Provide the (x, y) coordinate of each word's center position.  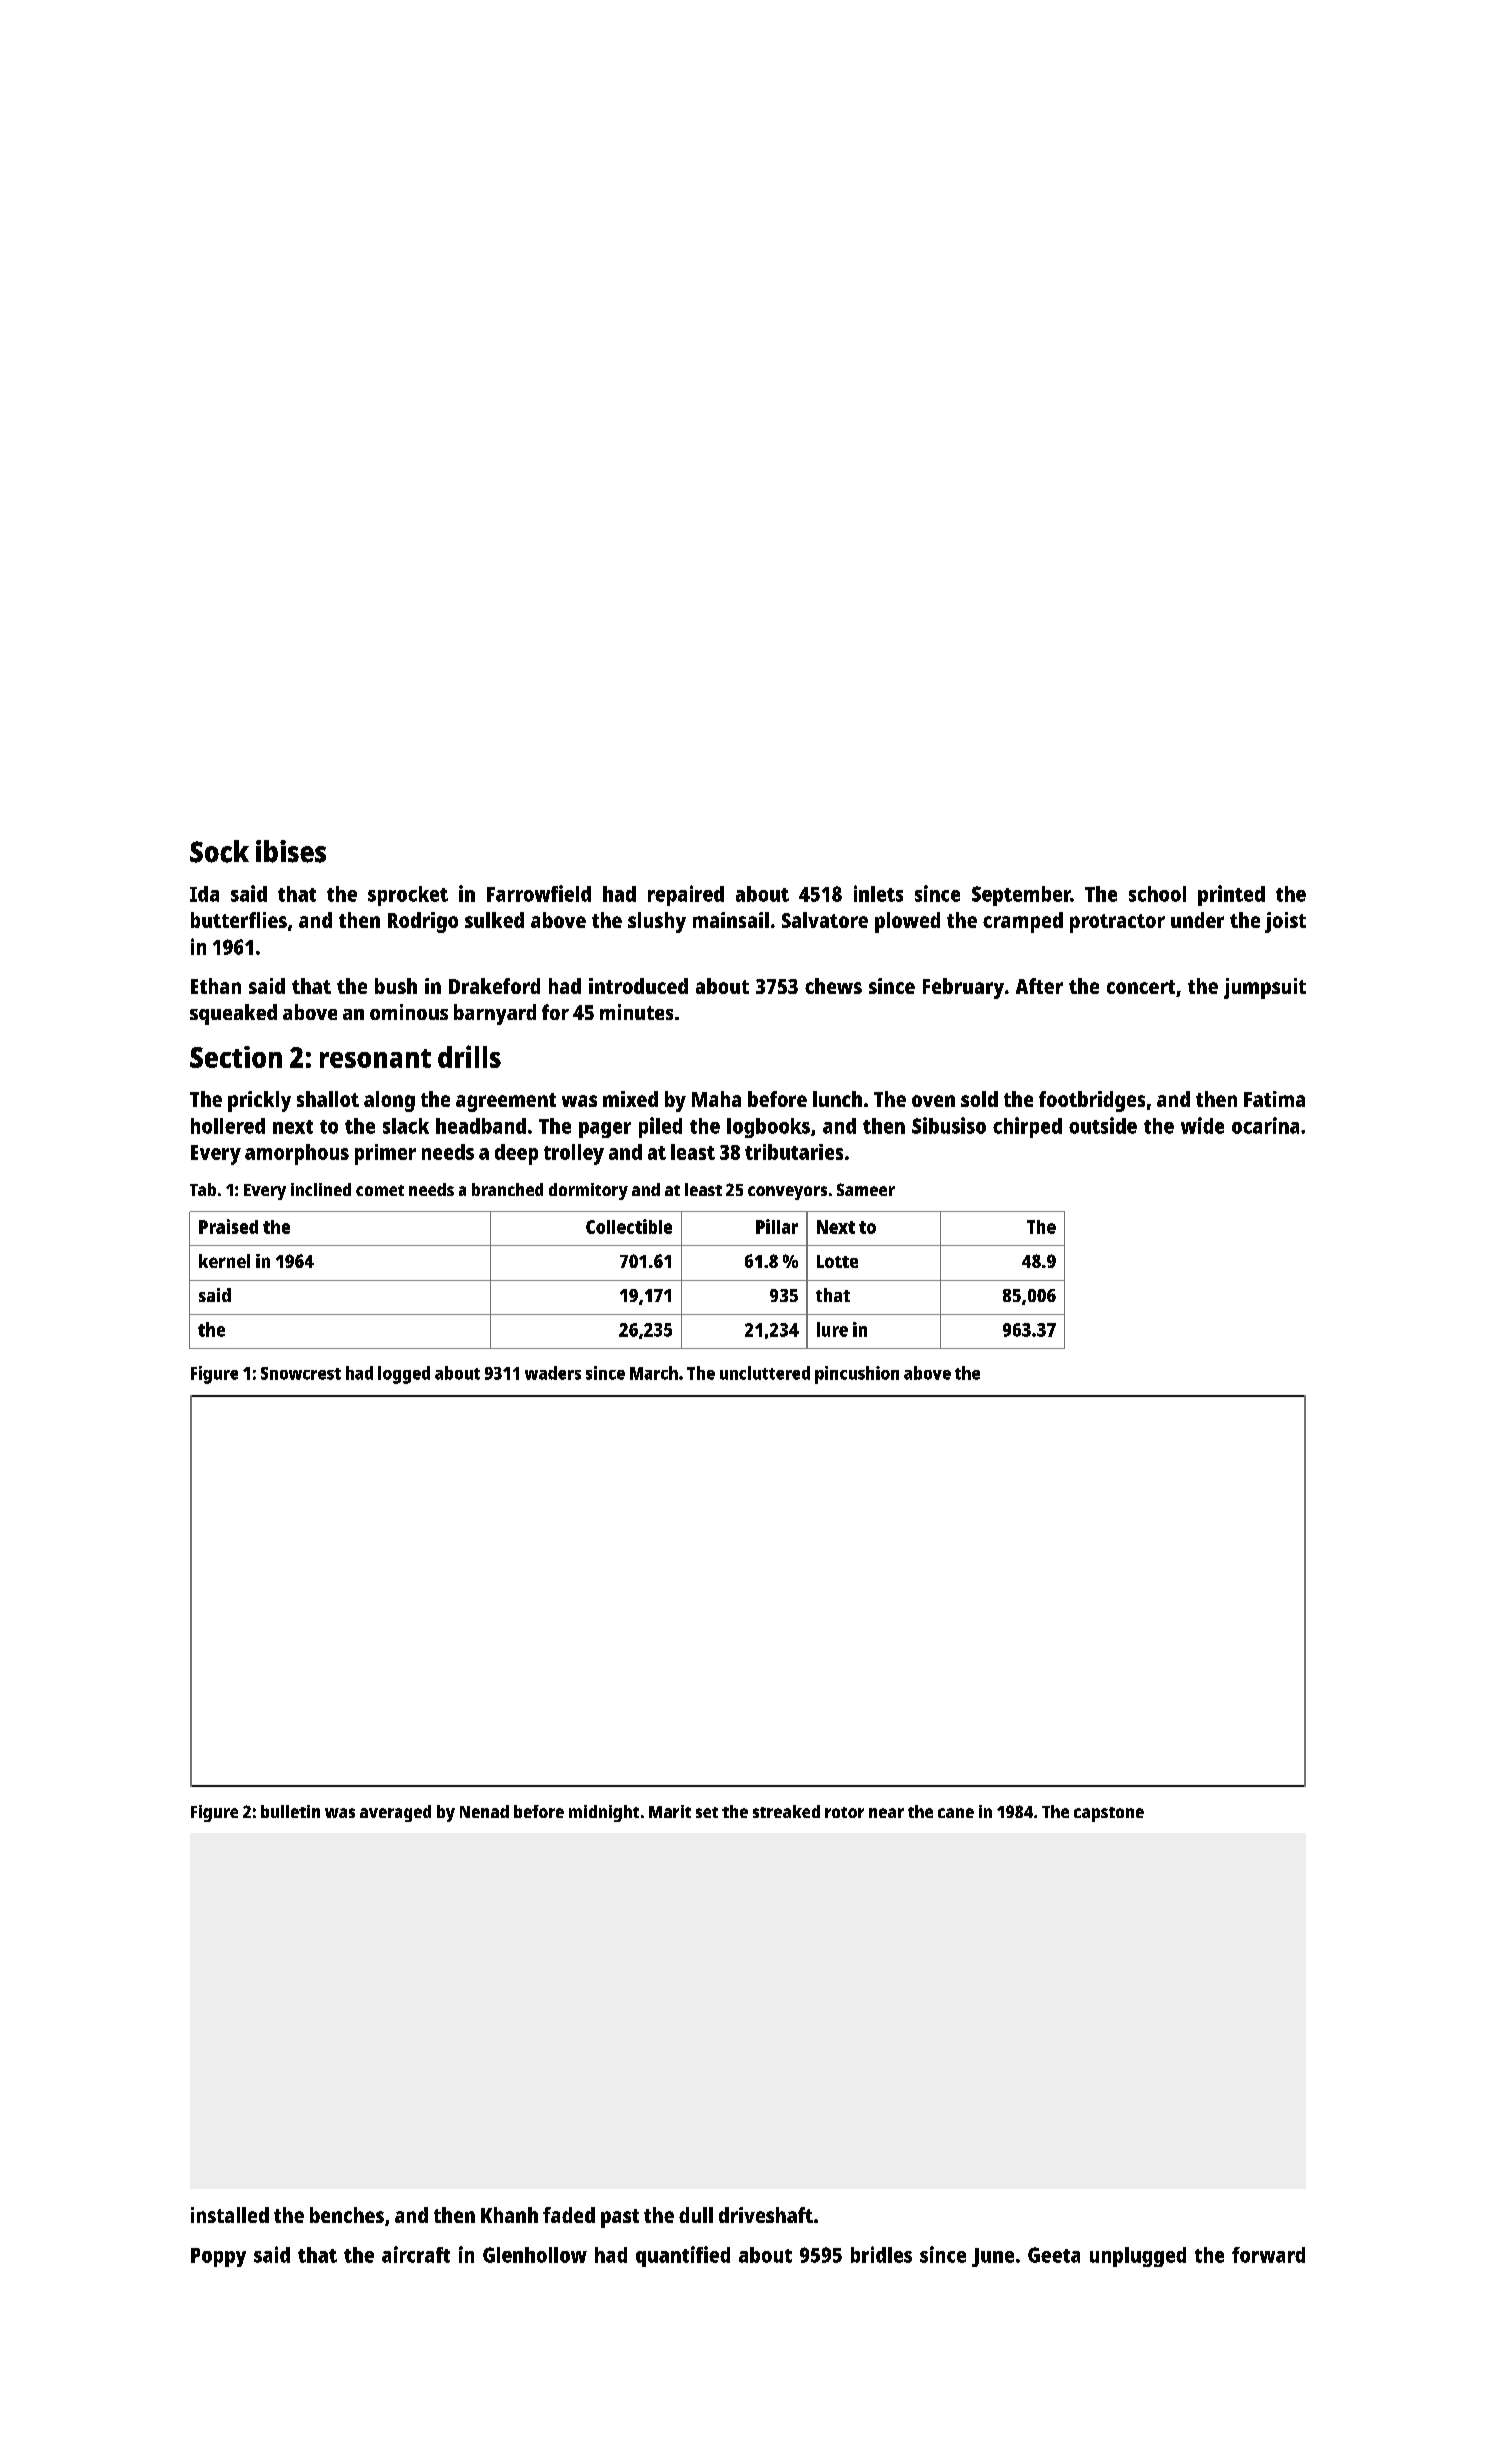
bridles (881, 2254)
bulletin (290, 1811)
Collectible (629, 1226)
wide (1202, 1125)
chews (833, 986)
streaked (786, 1811)
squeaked (233, 1014)
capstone (1109, 1814)
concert (1141, 987)
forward (1268, 2255)
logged (404, 1375)
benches (347, 2215)
